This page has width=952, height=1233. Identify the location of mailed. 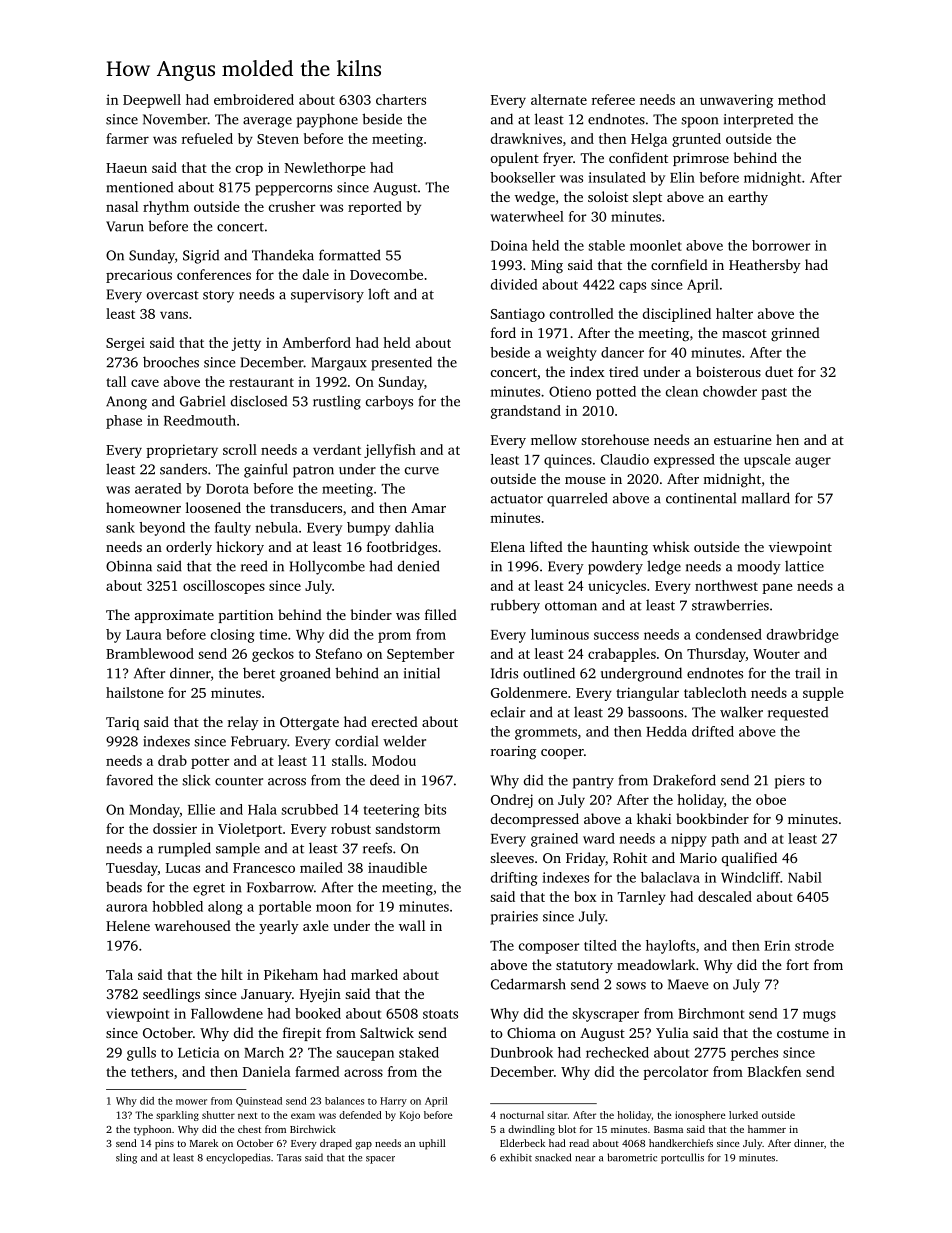
(321, 867).
